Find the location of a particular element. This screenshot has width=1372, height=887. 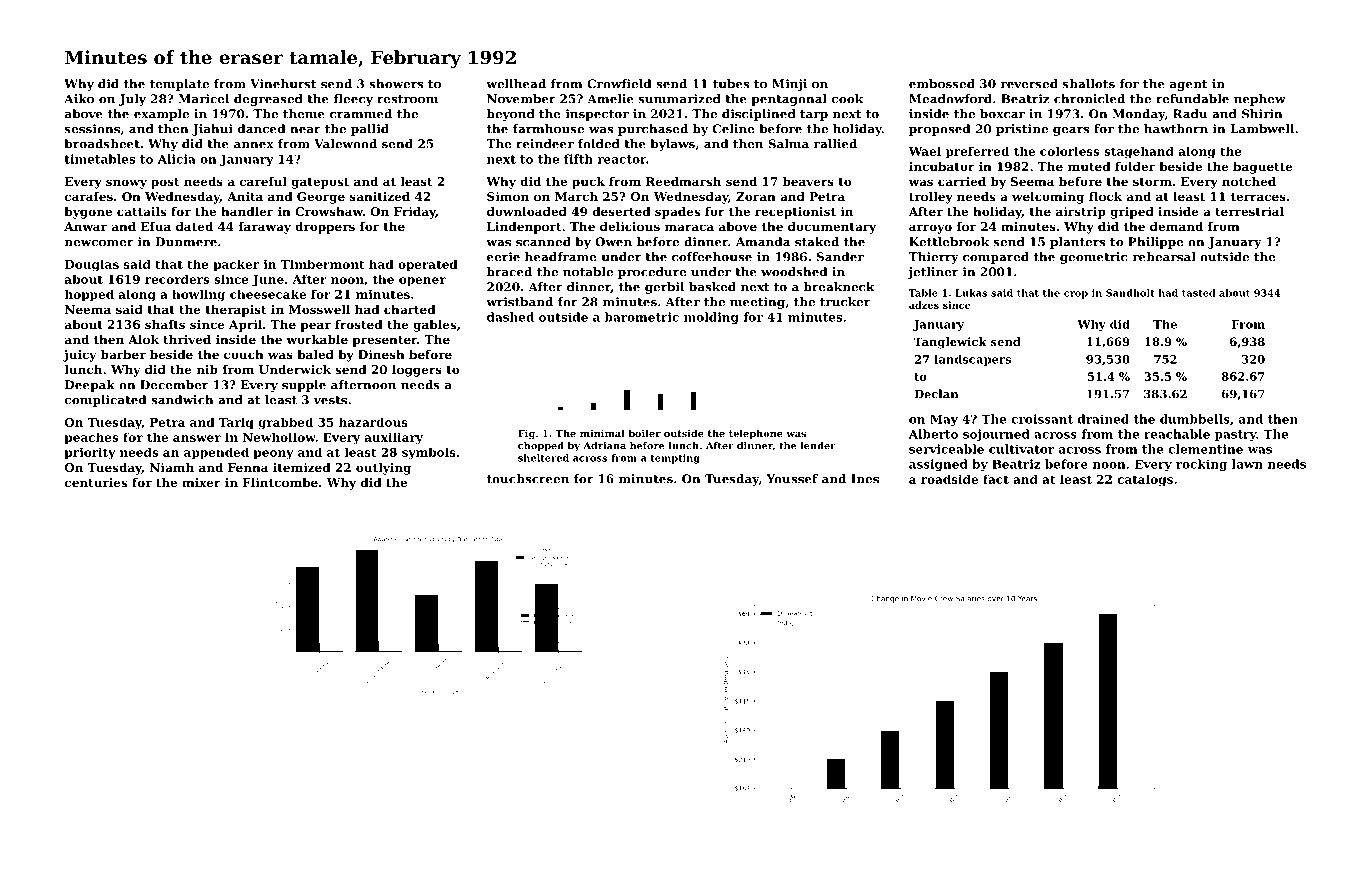

howling is located at coordinates (198, 295).
